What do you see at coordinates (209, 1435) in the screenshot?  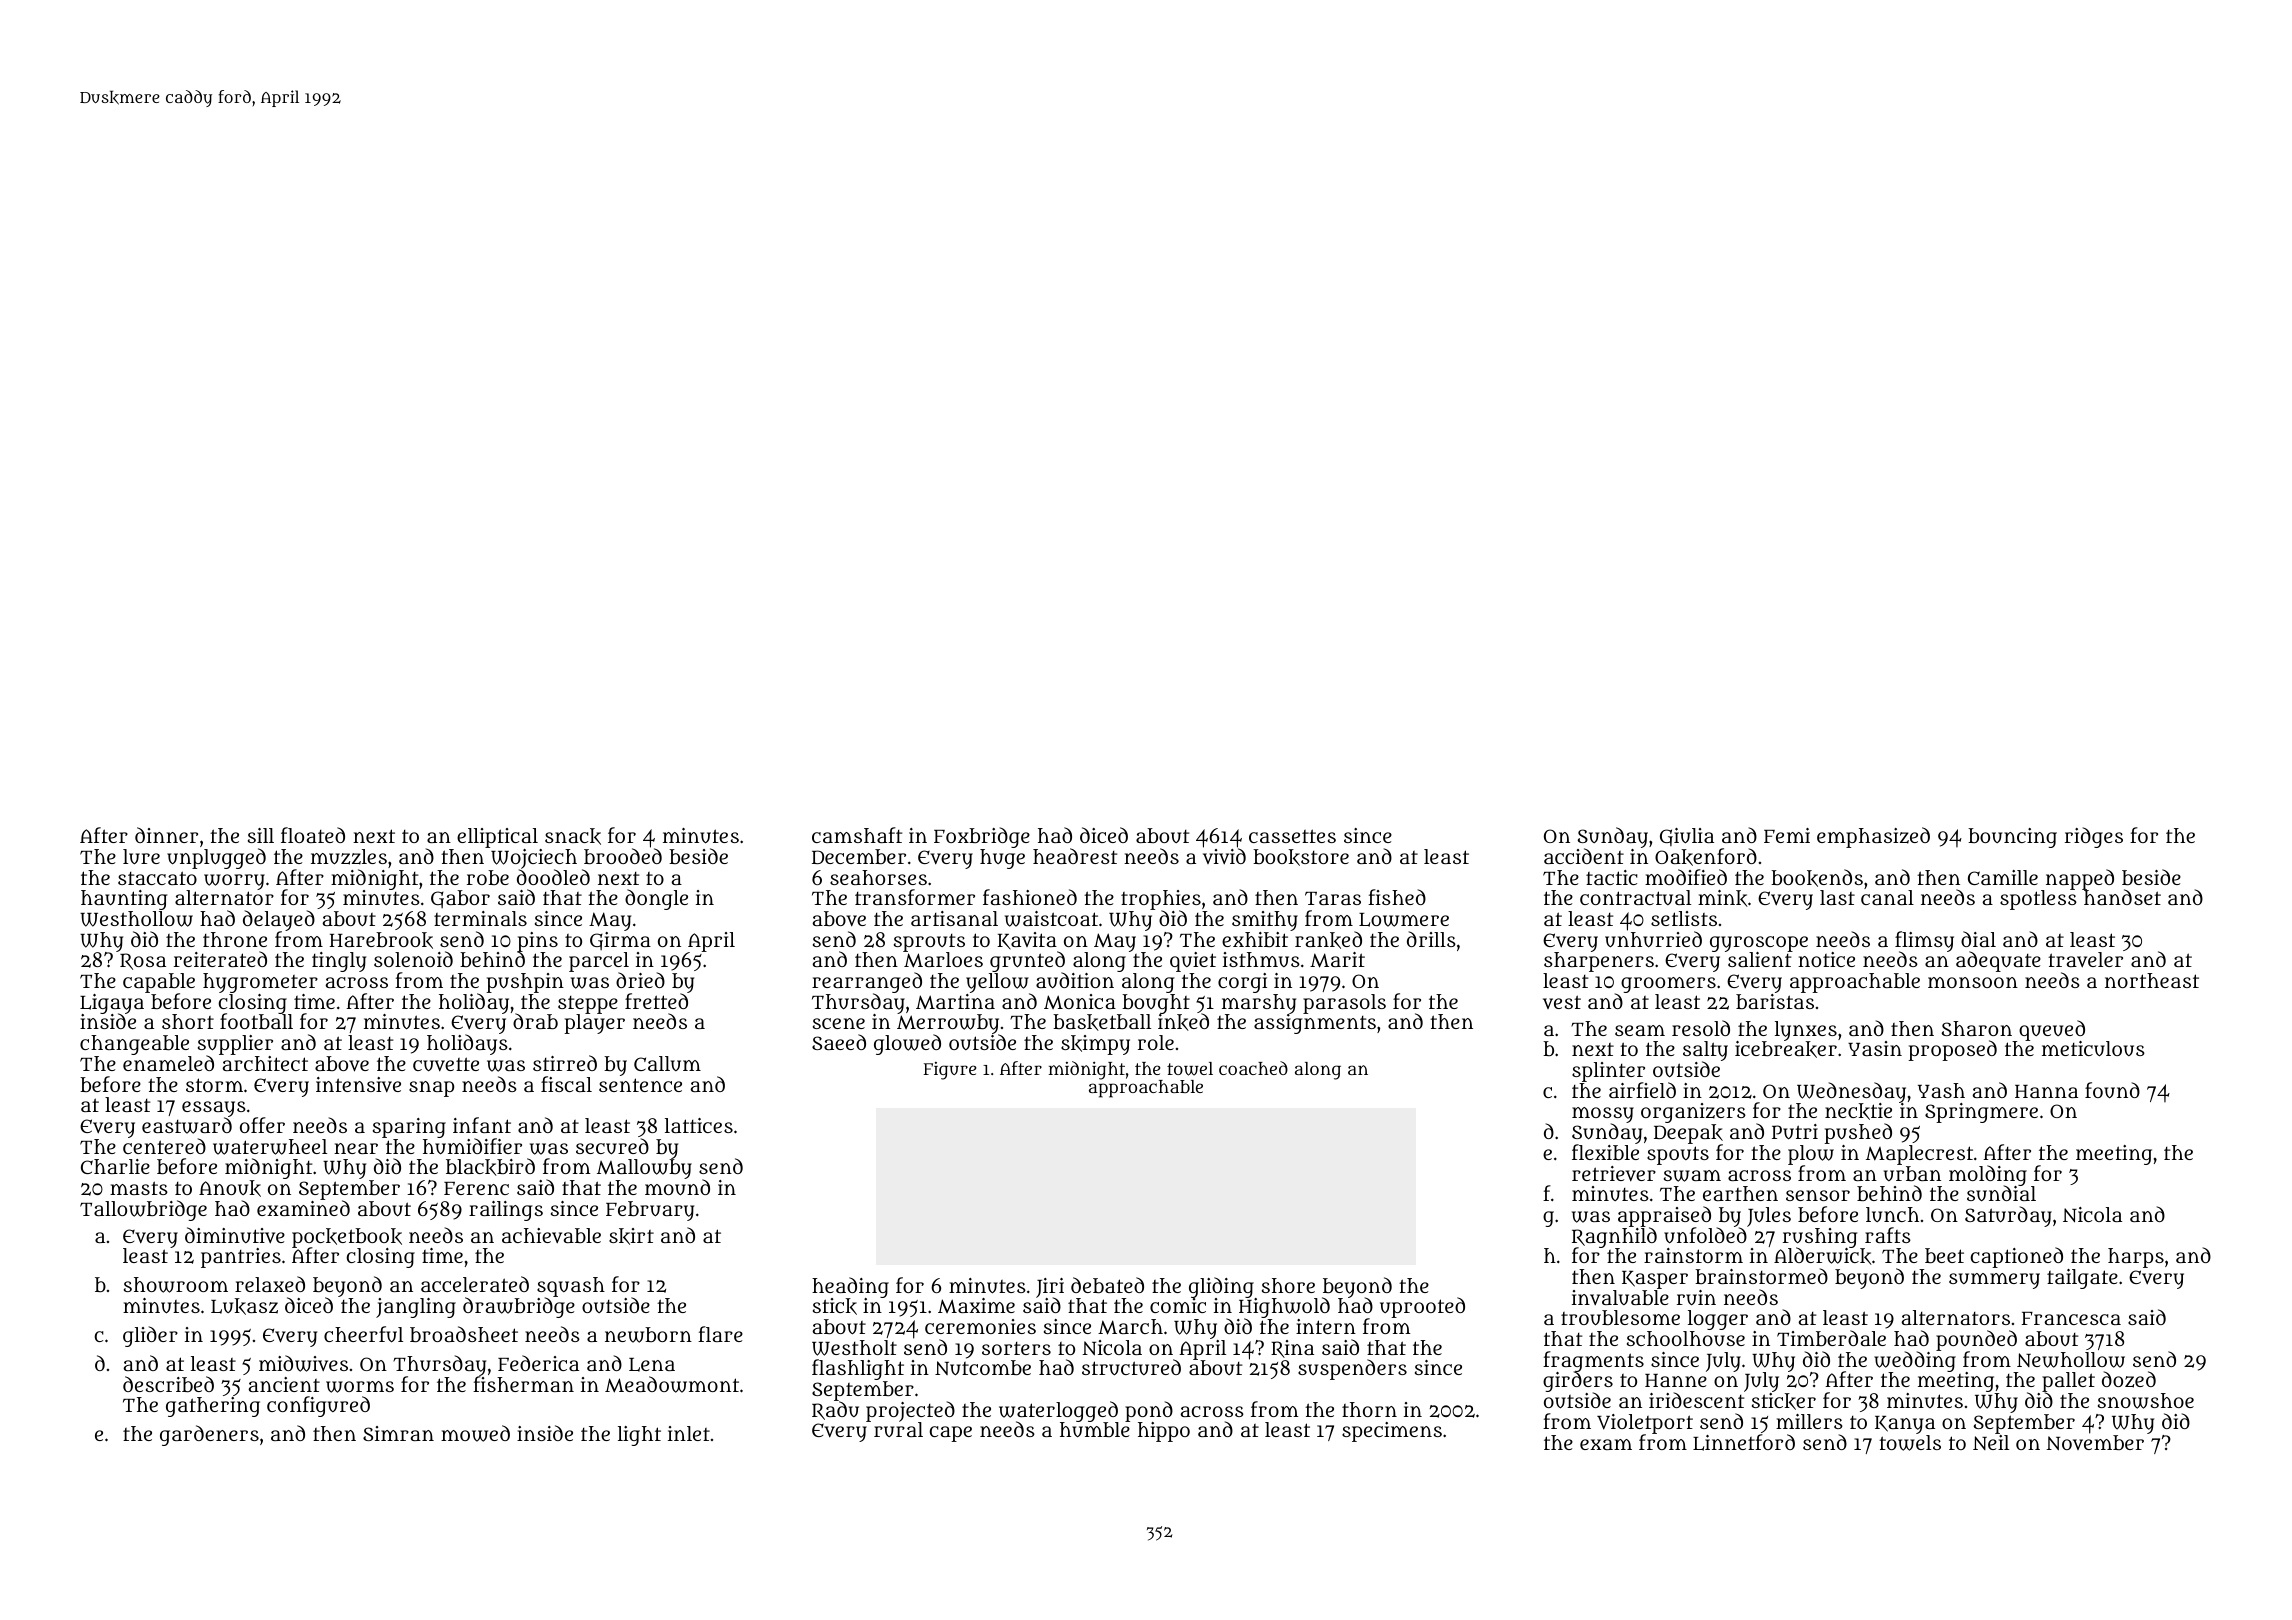 I see `gardeners` at bounding box center [209, 1435].
